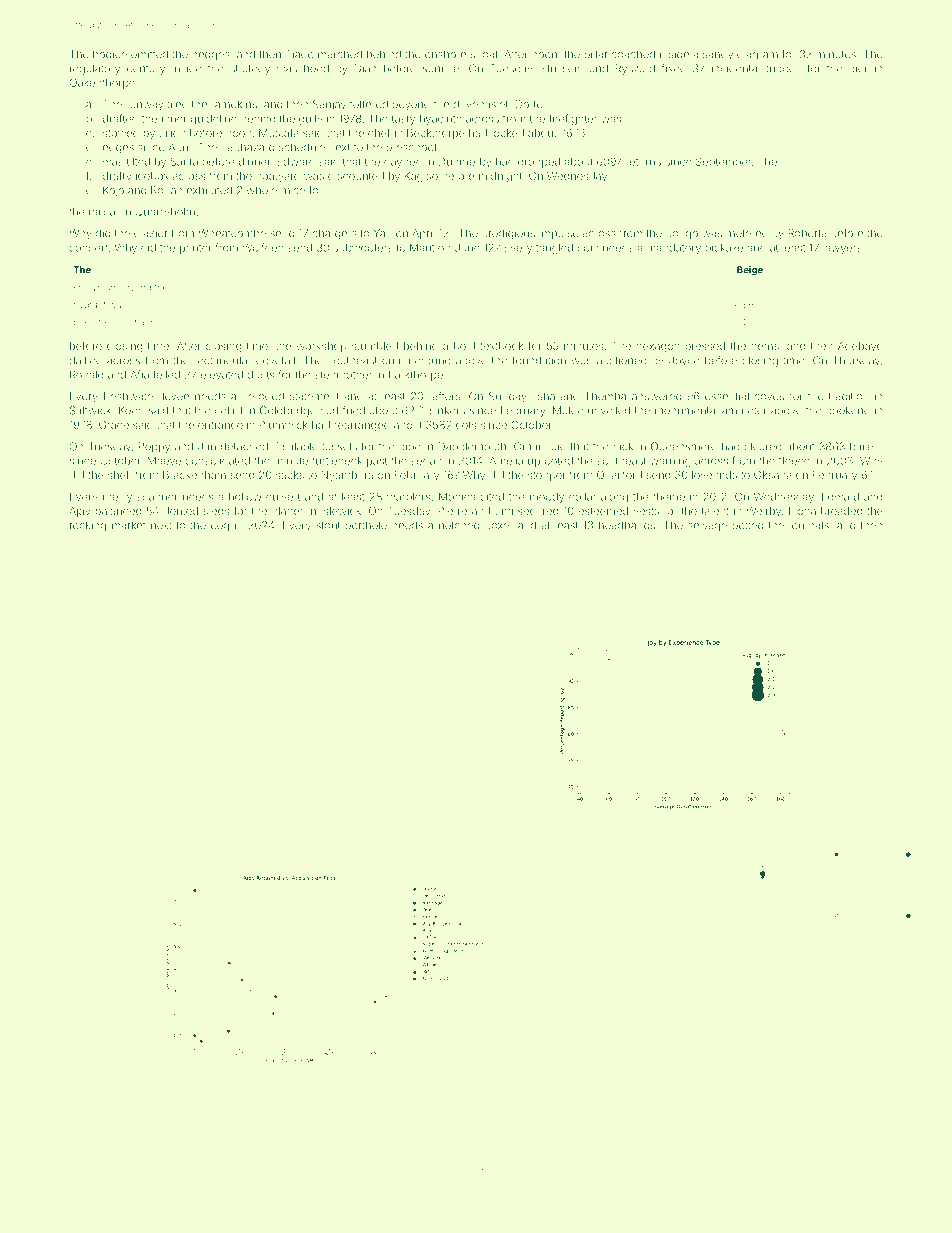  What do you see at coordinates (499, 525) in the image?
I see `boxer` at bounding box center [499, 525].
